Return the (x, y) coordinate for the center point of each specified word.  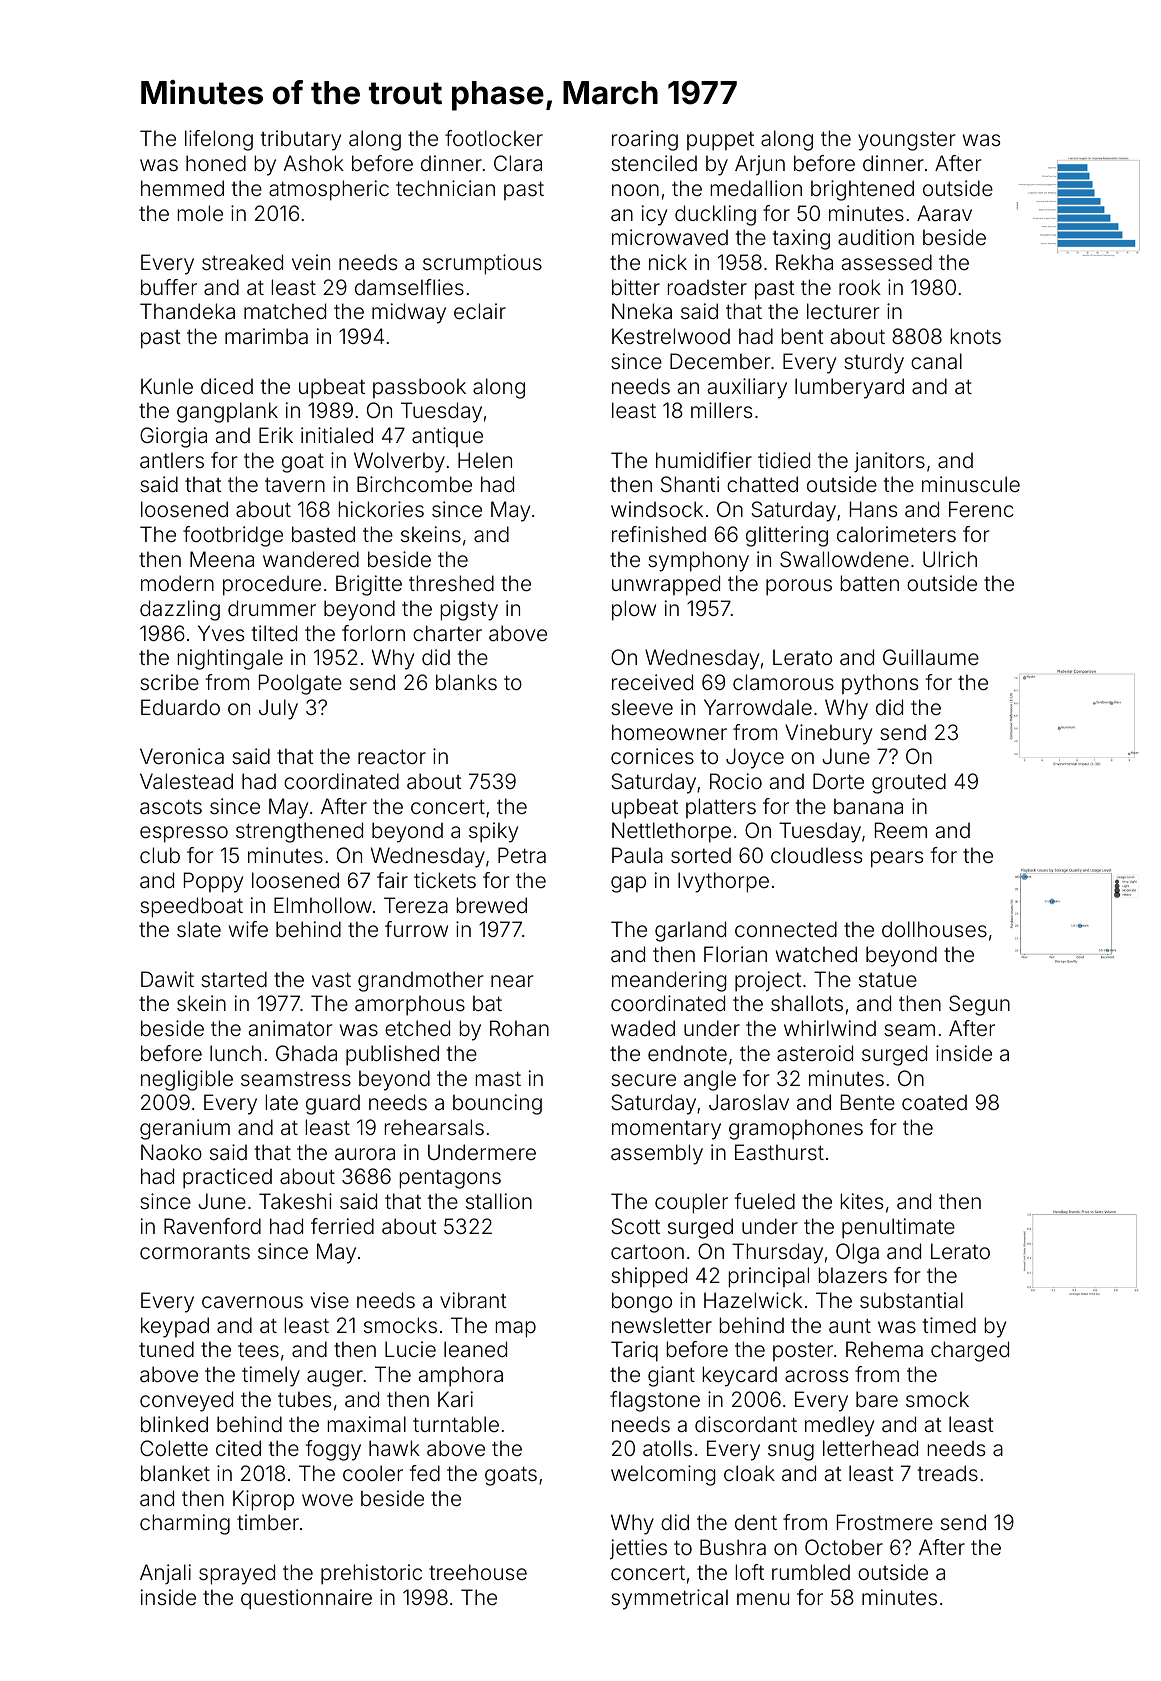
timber (268, 1522)
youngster (906, 141)
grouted (909, 783)
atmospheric (329, 190)
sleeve (642, 707)
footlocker (494, 138)
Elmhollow (323, 905)
